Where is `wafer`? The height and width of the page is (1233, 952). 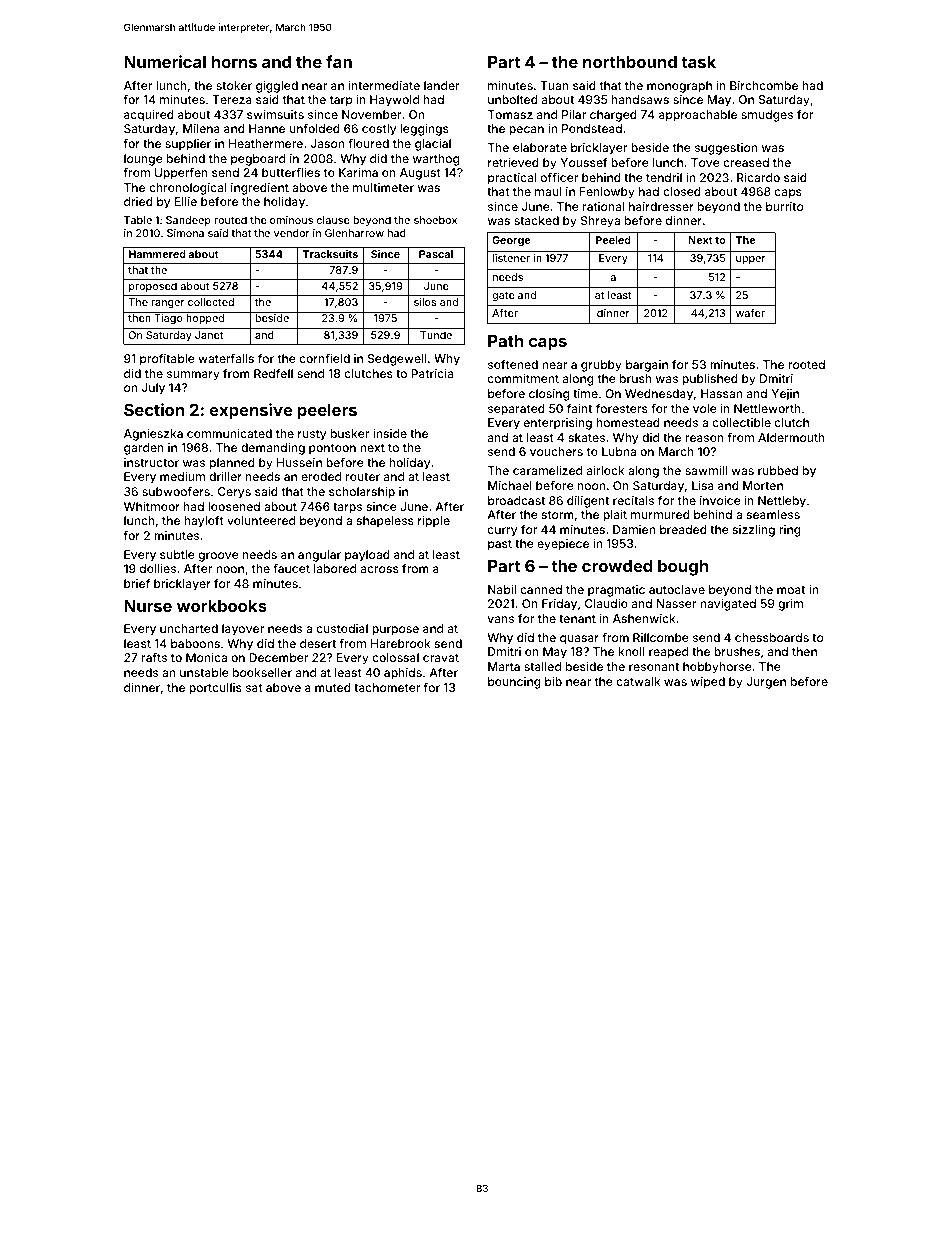 wafer is located at coordinates (750, 313).
